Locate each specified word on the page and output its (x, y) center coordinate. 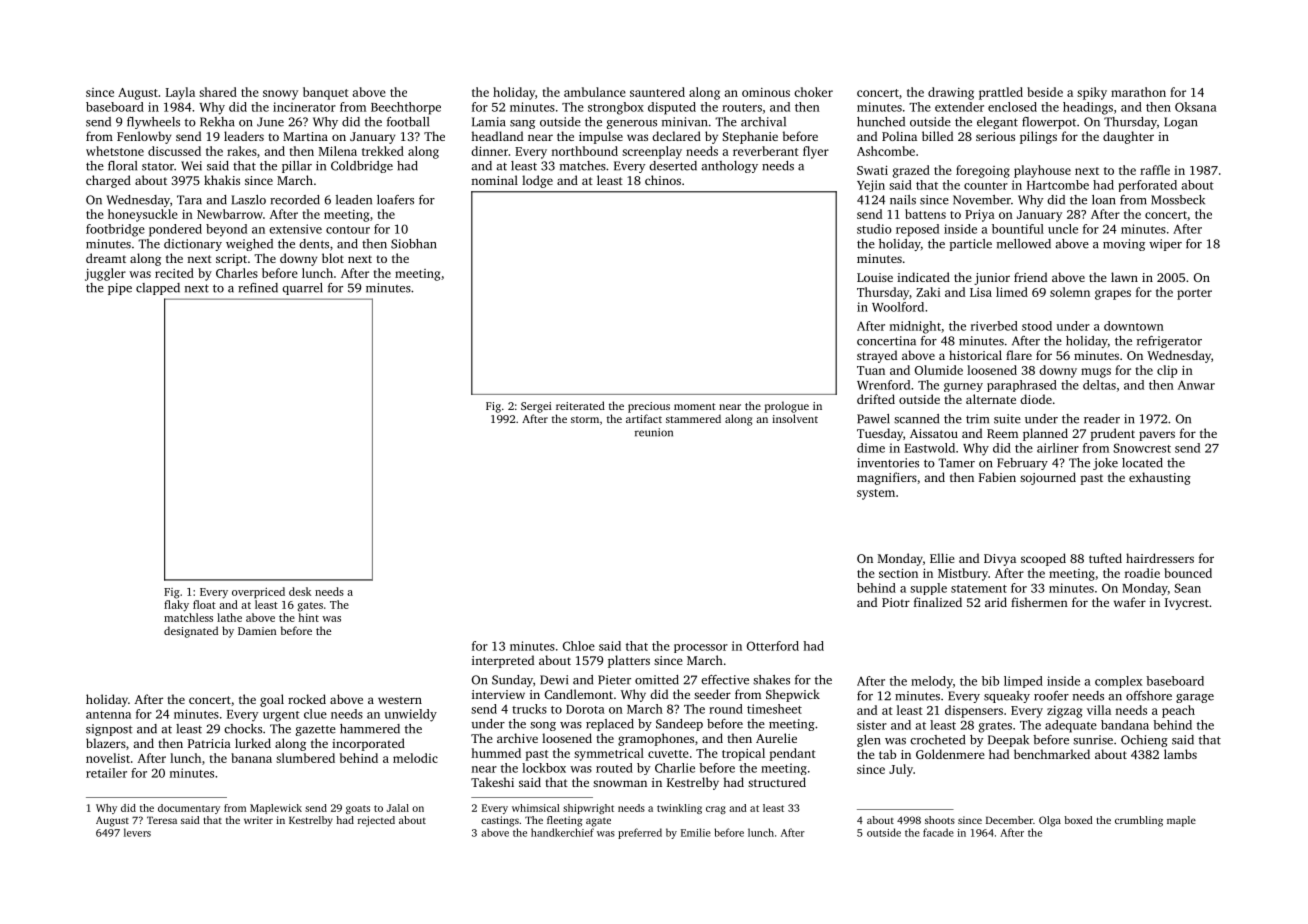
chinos (663, 180)
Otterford (773, 646)
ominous (766, 92)
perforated (1148, 186)
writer (258, 820)
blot (333, 258)
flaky (176, 606)
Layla (180, 93)
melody (932, 682)
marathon (1138, 92)
